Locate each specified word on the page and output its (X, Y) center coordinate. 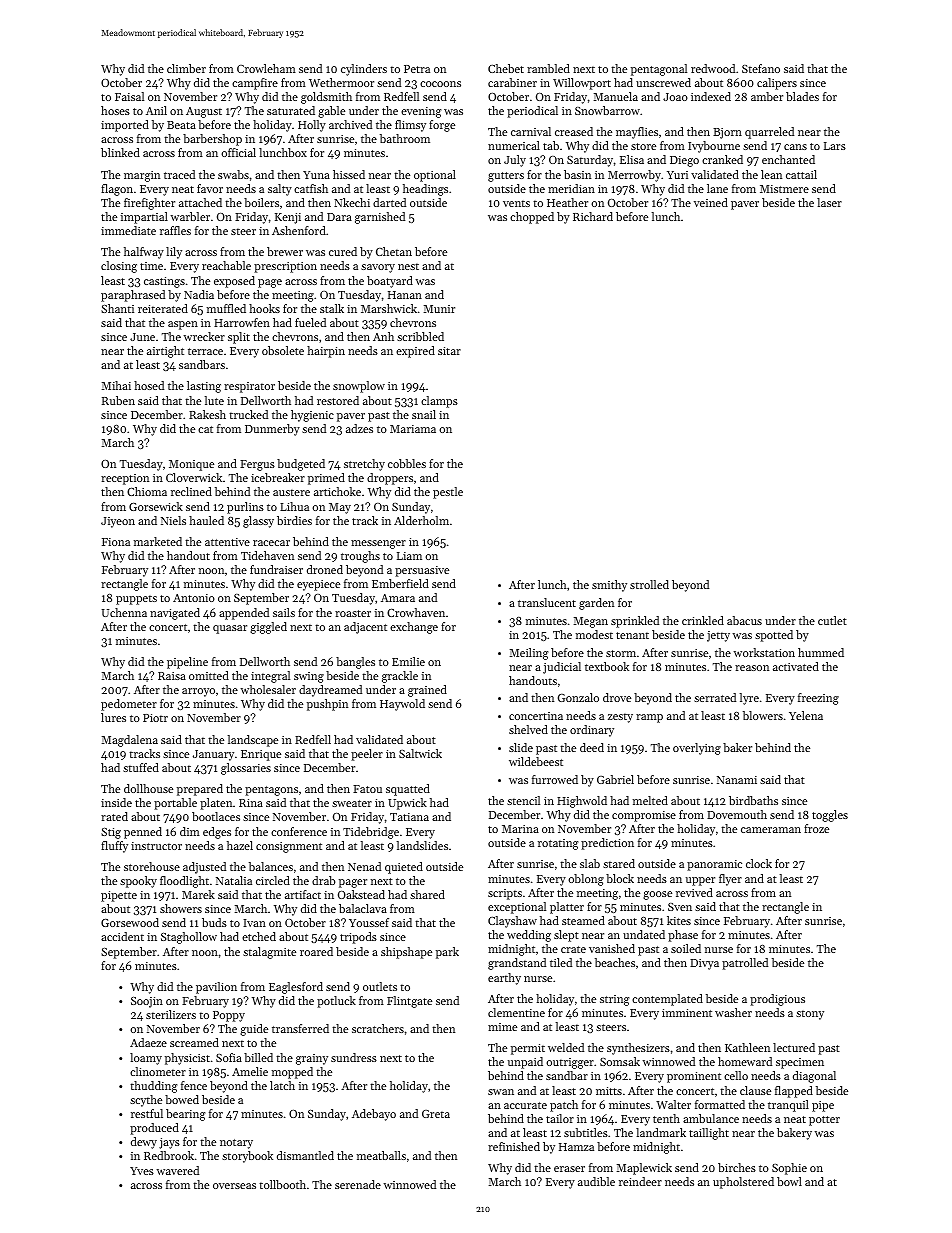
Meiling (529, 654)
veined (711, 202)
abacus (744, 620)
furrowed (555, 779)
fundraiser (276, 569)
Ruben (118, 400)
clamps (439, 402)
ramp (649, 718)
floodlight (184, 882)
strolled (649, 584)
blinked (120, 152)
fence (194, 1085)
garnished (380, 218)
